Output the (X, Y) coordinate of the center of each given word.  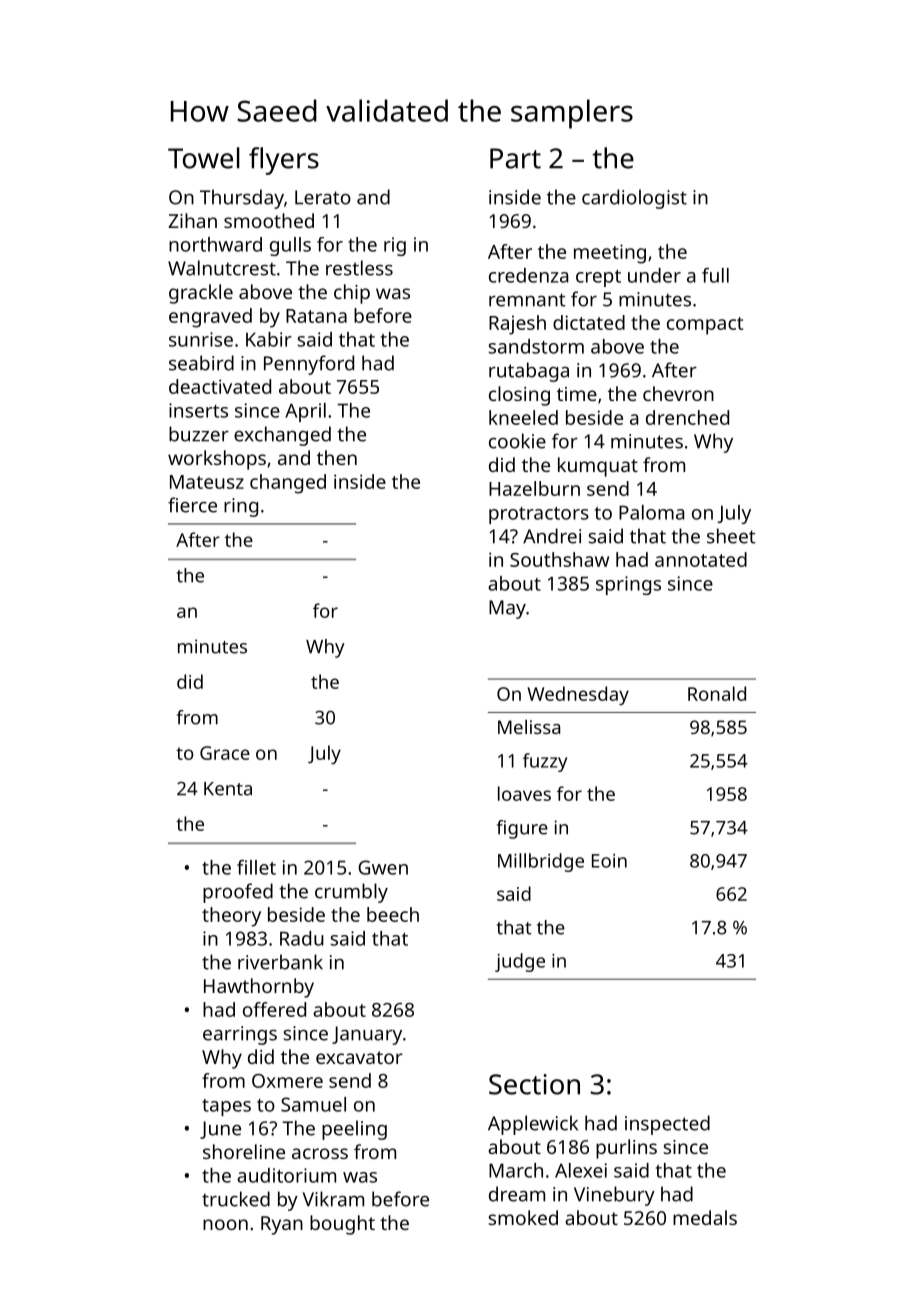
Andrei (552, 536)
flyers (284, 161)
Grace (225, 753)
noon (225, 1224)
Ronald (717, 693)
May (507, 609)
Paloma (652, 512)
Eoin (609, 861)
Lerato (323, 197)
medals (705, 1217)
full (715, 275)
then (337, 457)
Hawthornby (259, 988)
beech (393, 914)
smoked (523, 1217)
